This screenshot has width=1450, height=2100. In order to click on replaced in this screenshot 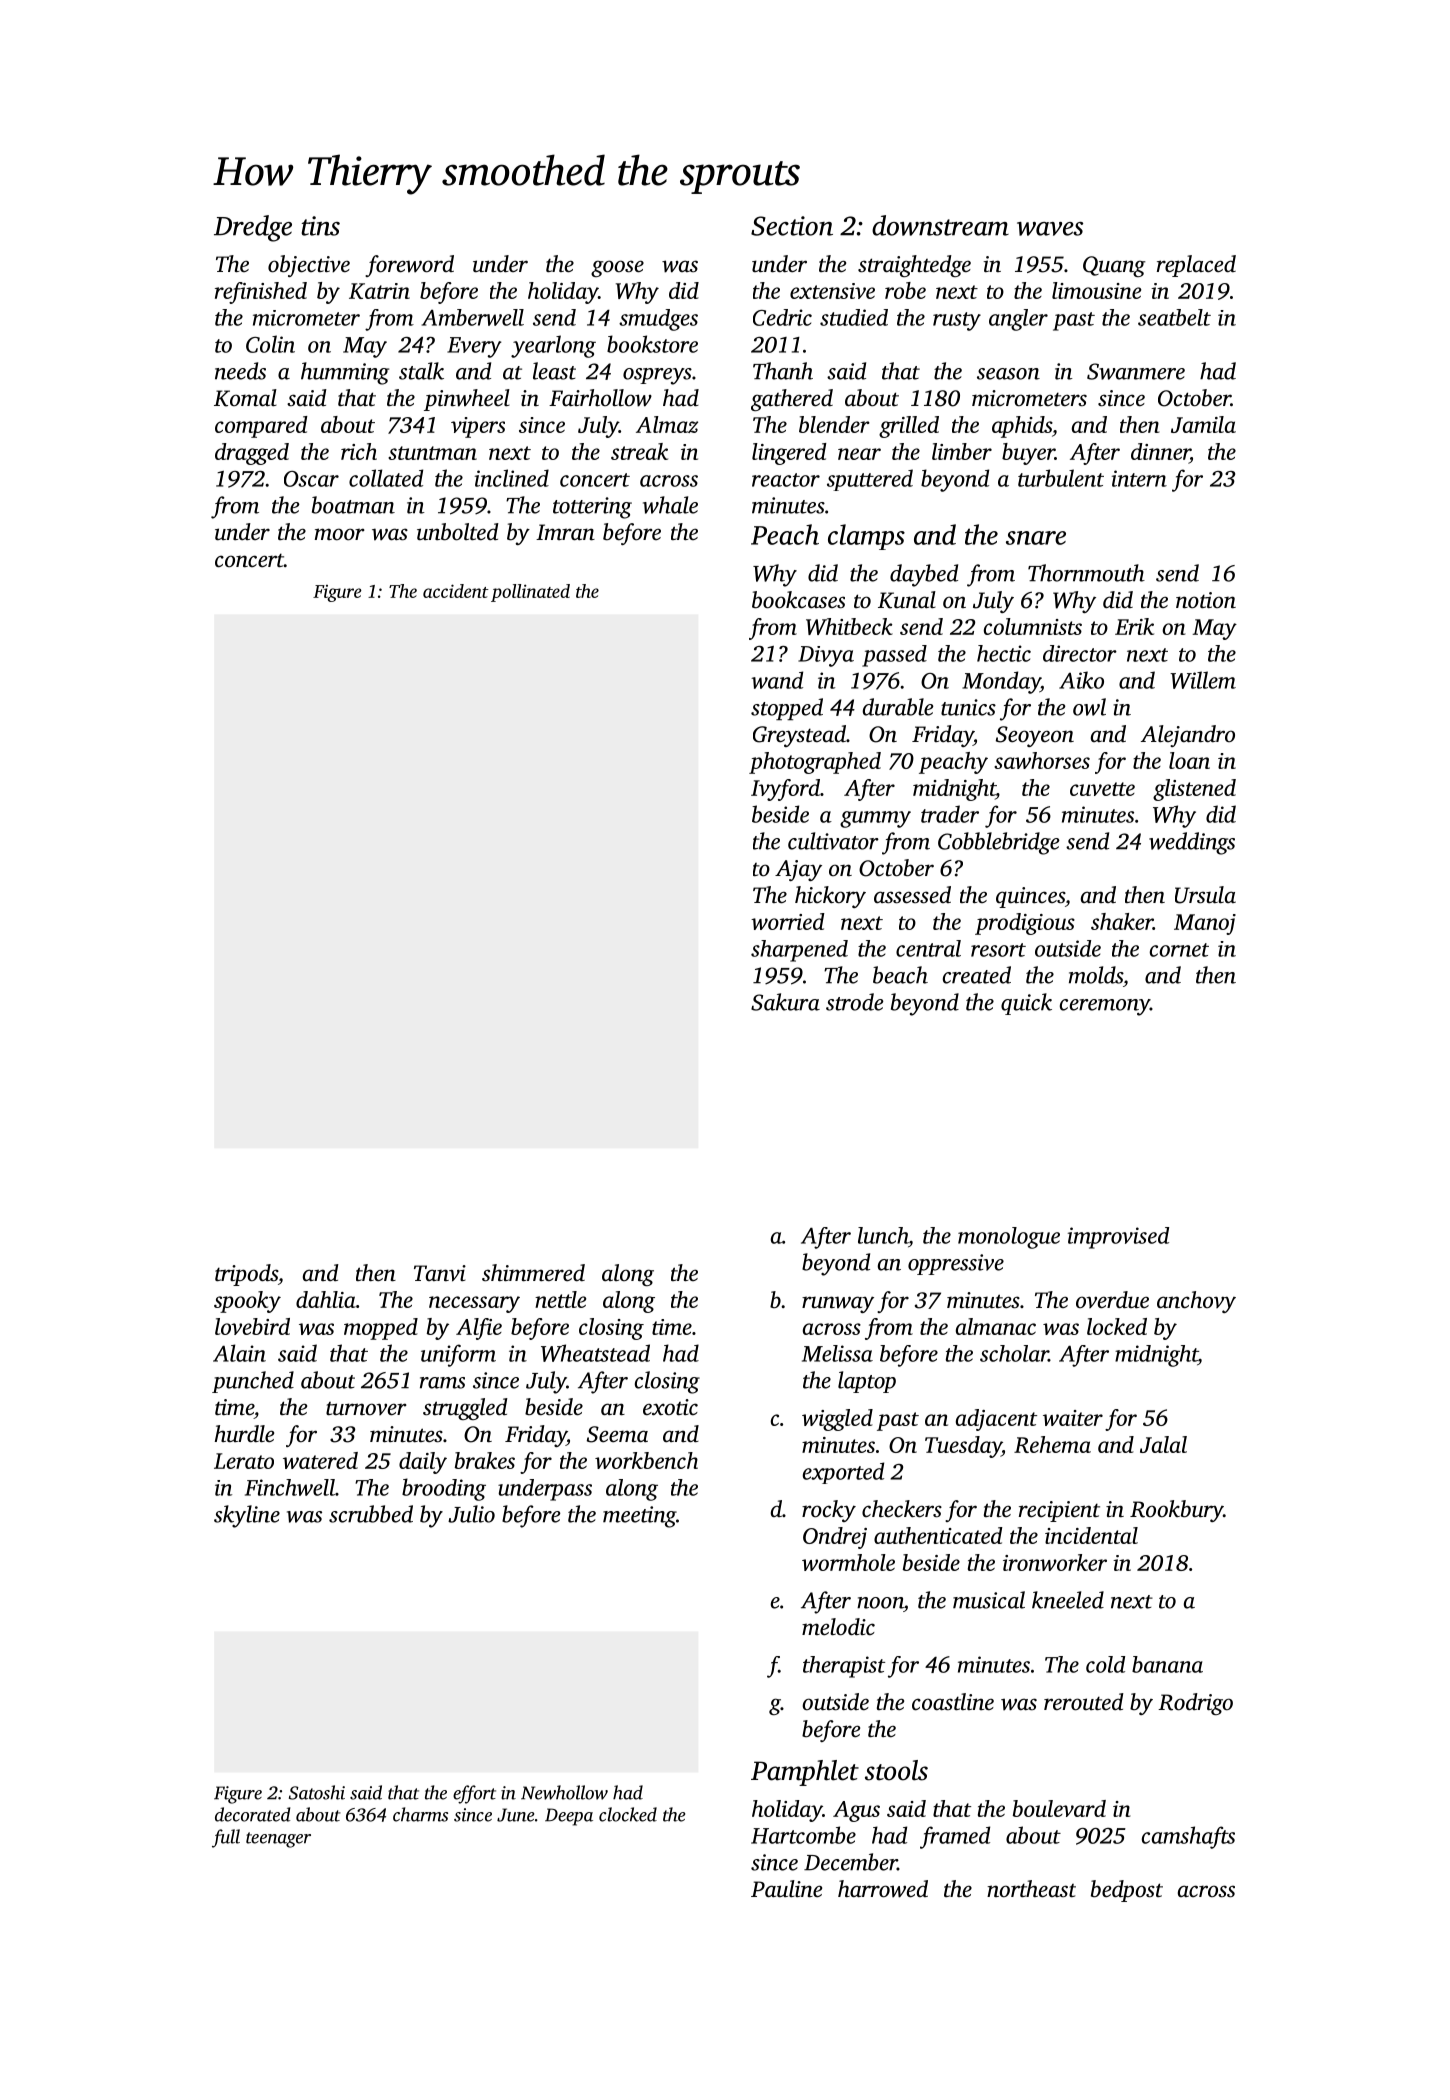, I will do `click(1196, 266)`.
